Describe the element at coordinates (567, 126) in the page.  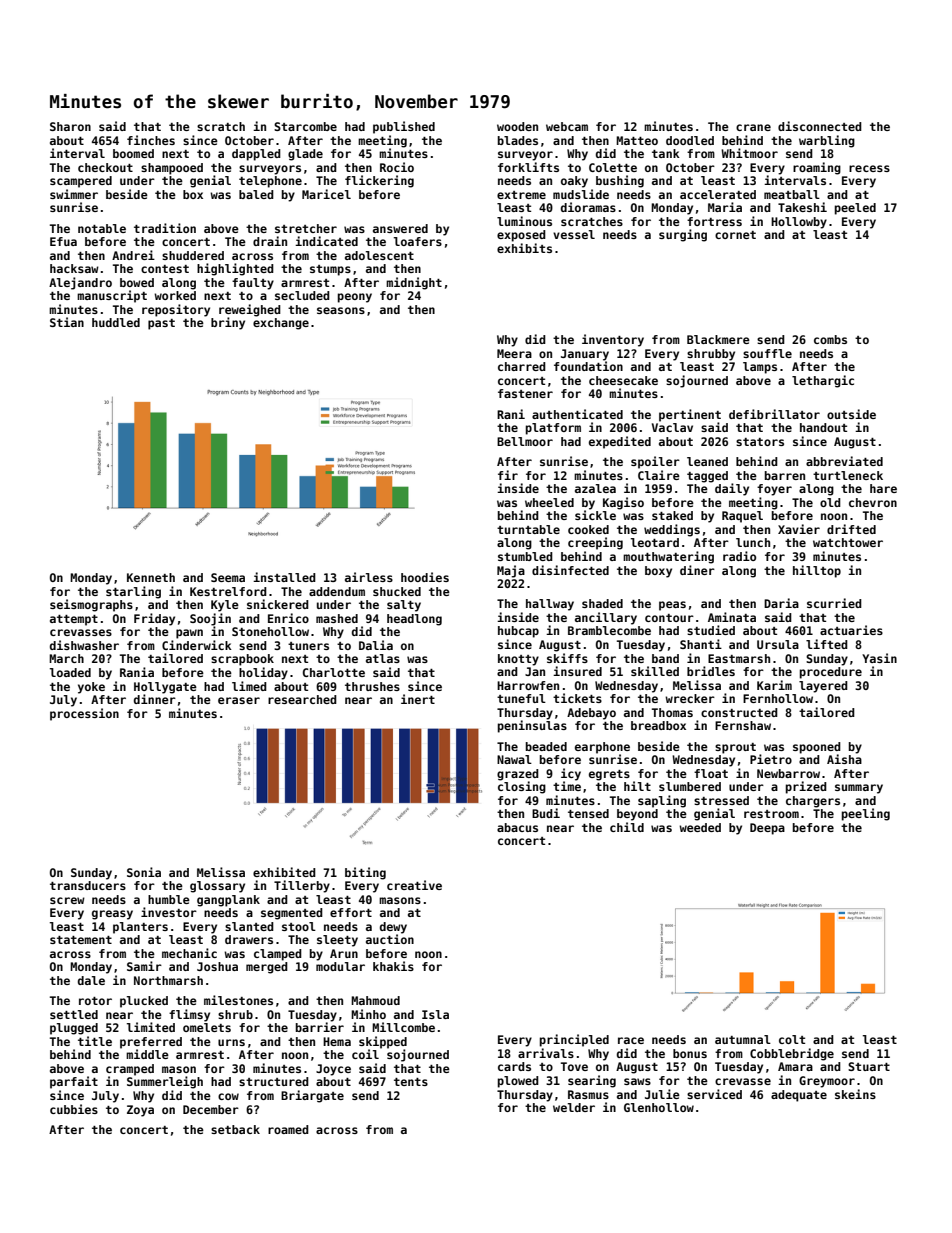
I see `webcam` at that location.
